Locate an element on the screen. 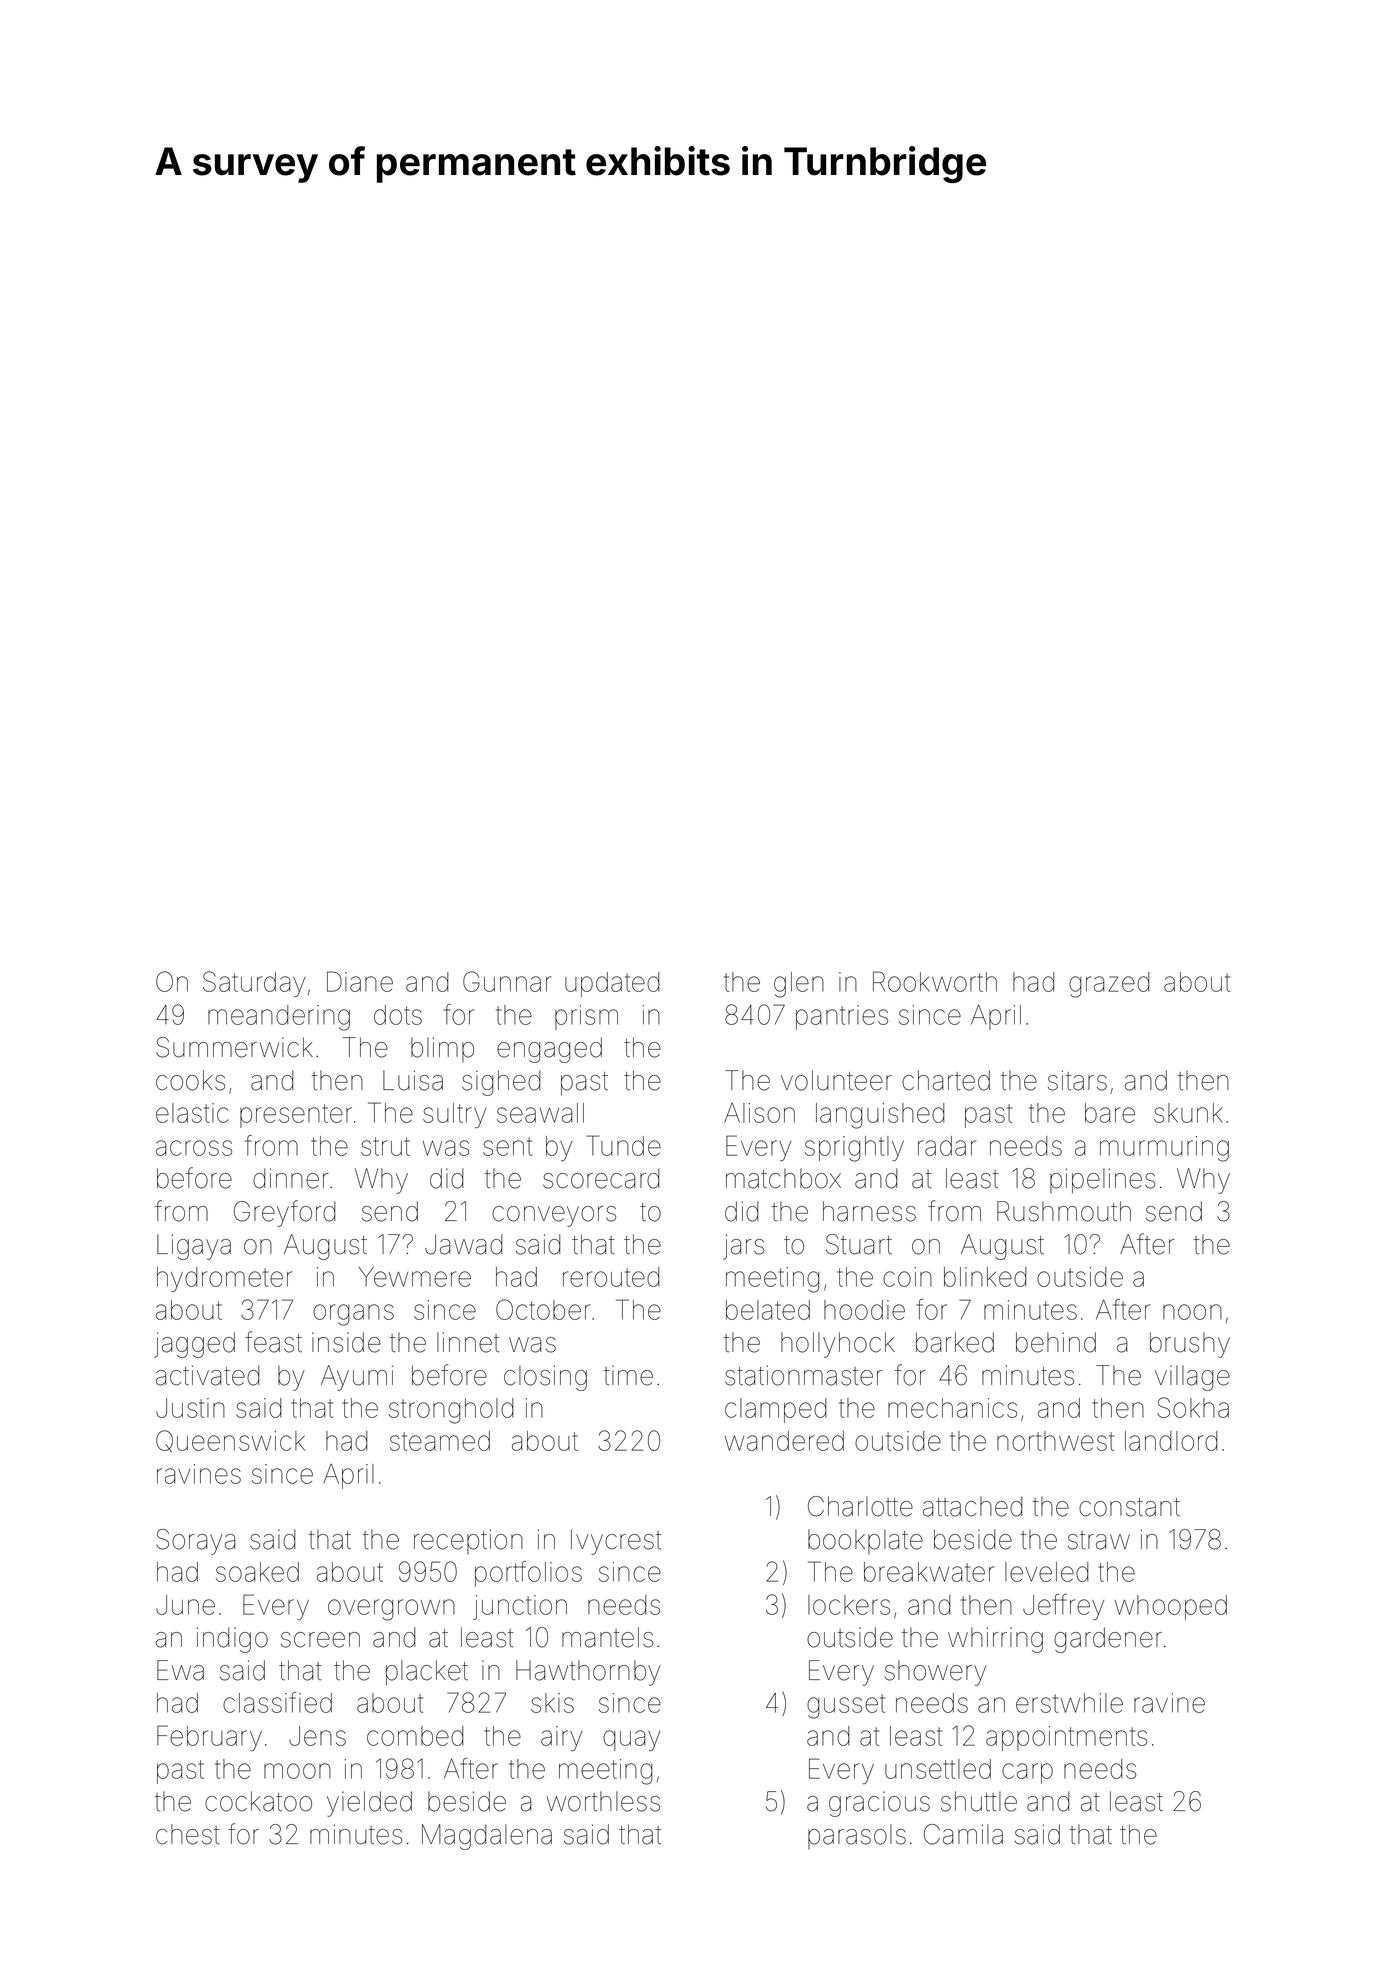 Image resolution: width=1386 pixels, height=1969 pixels. murmuring is located at coordinates (1164, 1149).
